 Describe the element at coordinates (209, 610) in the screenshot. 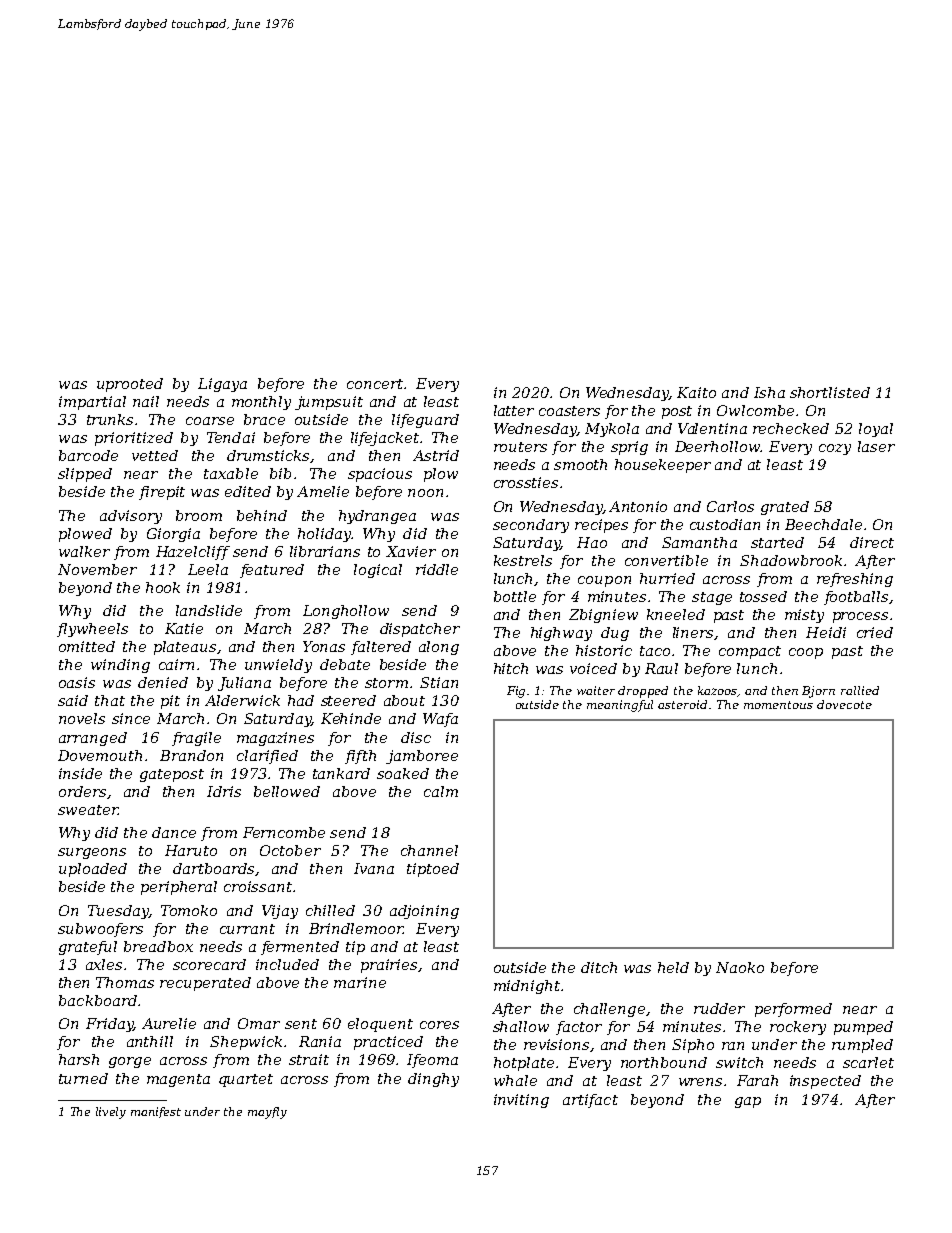

I see `landslide` at that location.
